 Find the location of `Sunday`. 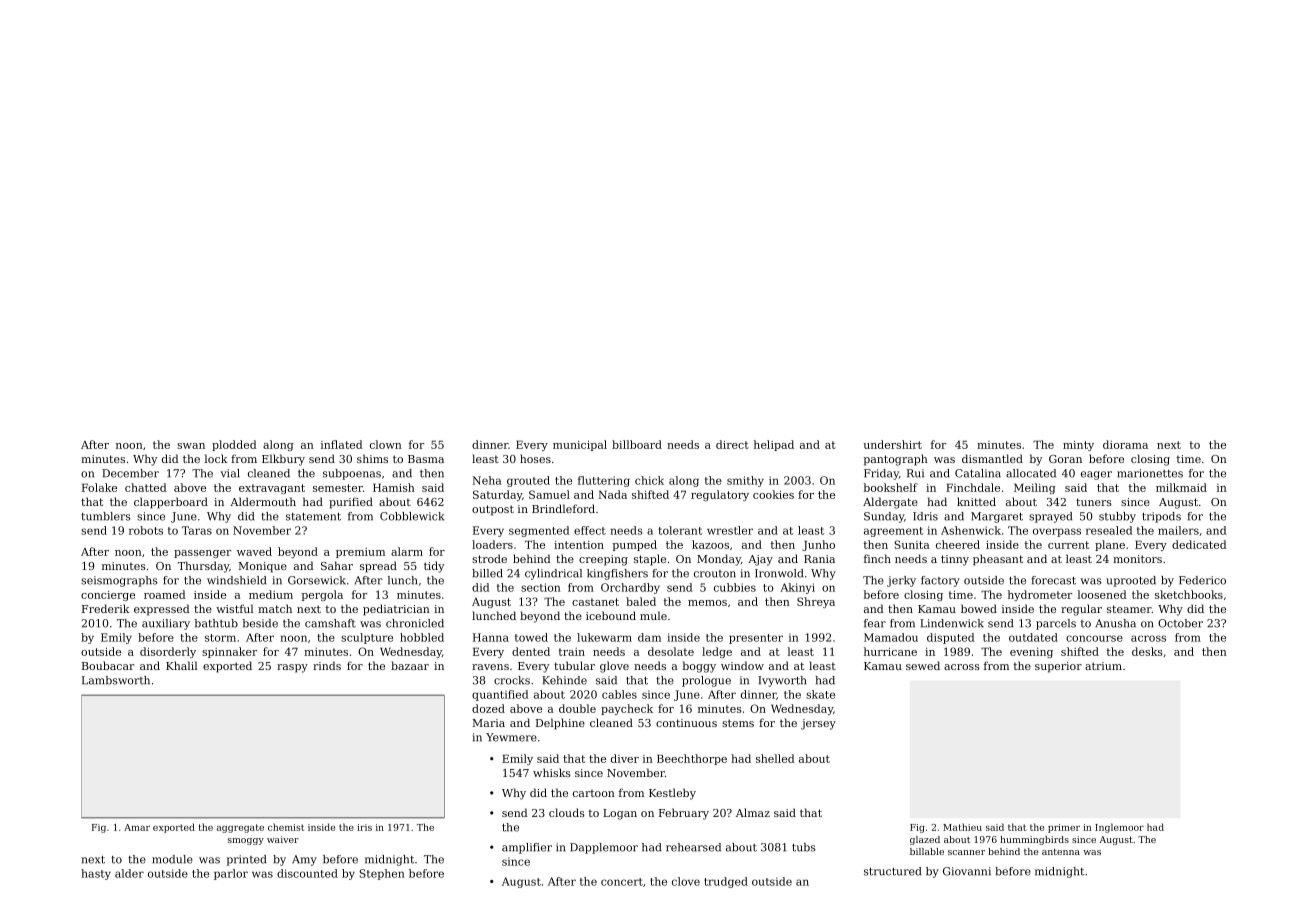

Sunday is located at coordinates (884, 517).
